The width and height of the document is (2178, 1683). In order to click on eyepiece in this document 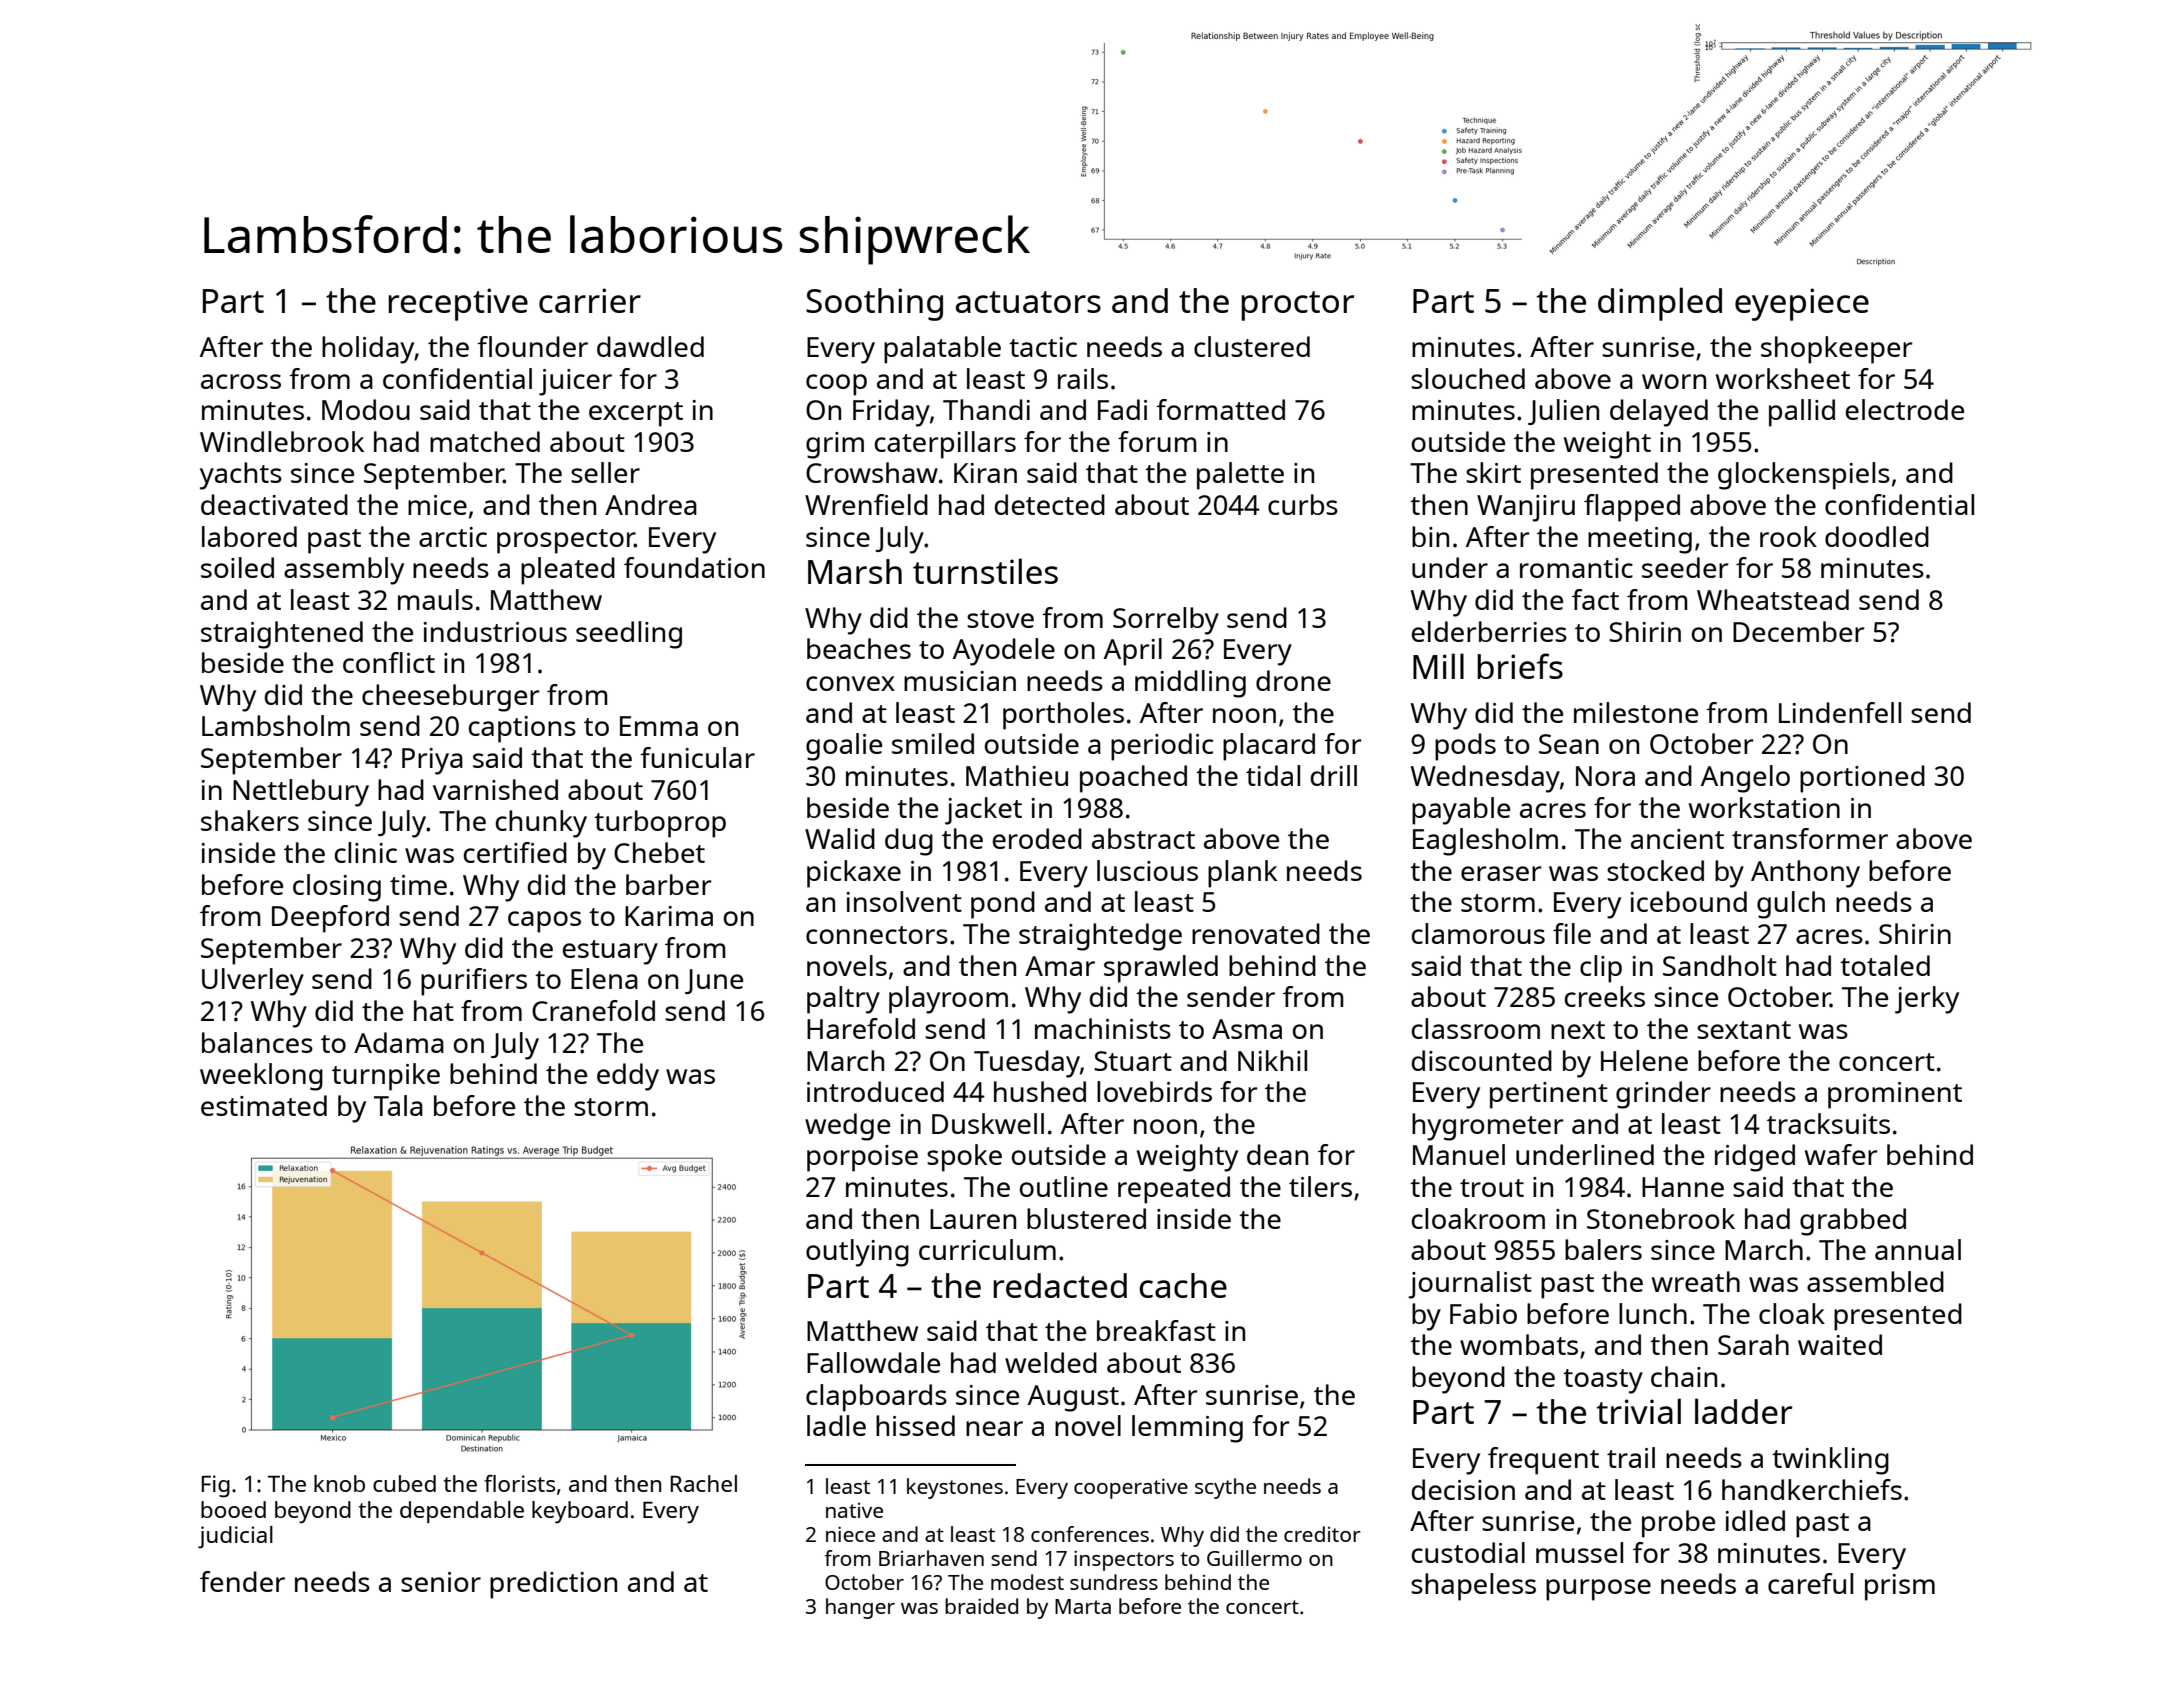, I will do `click(1802, 304)`.
